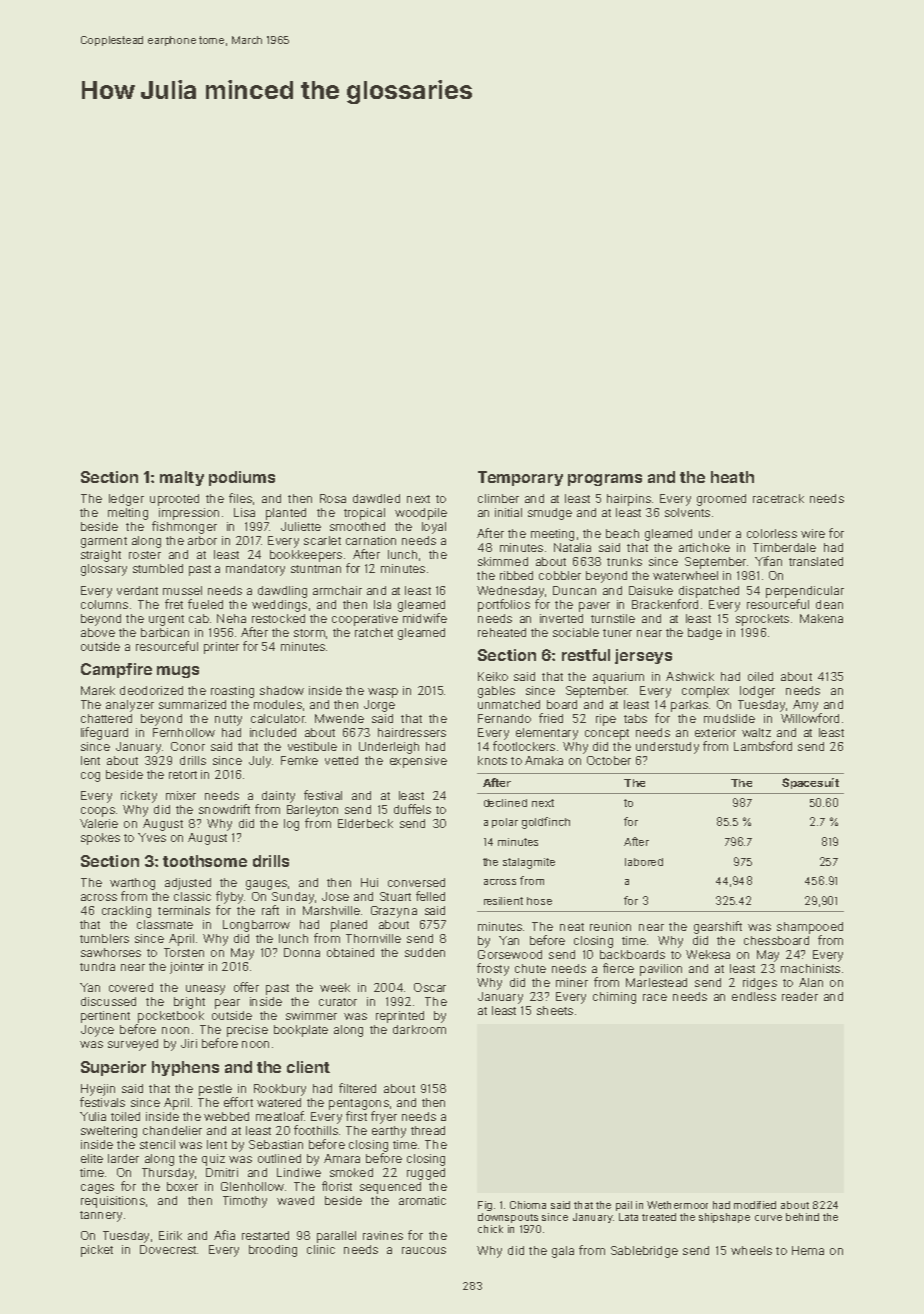 The image size is (924, 1314). What do you see at coordinates (546, 823) in the screenshot?
I see `goldfinch` at bounding box center [546, 823].
